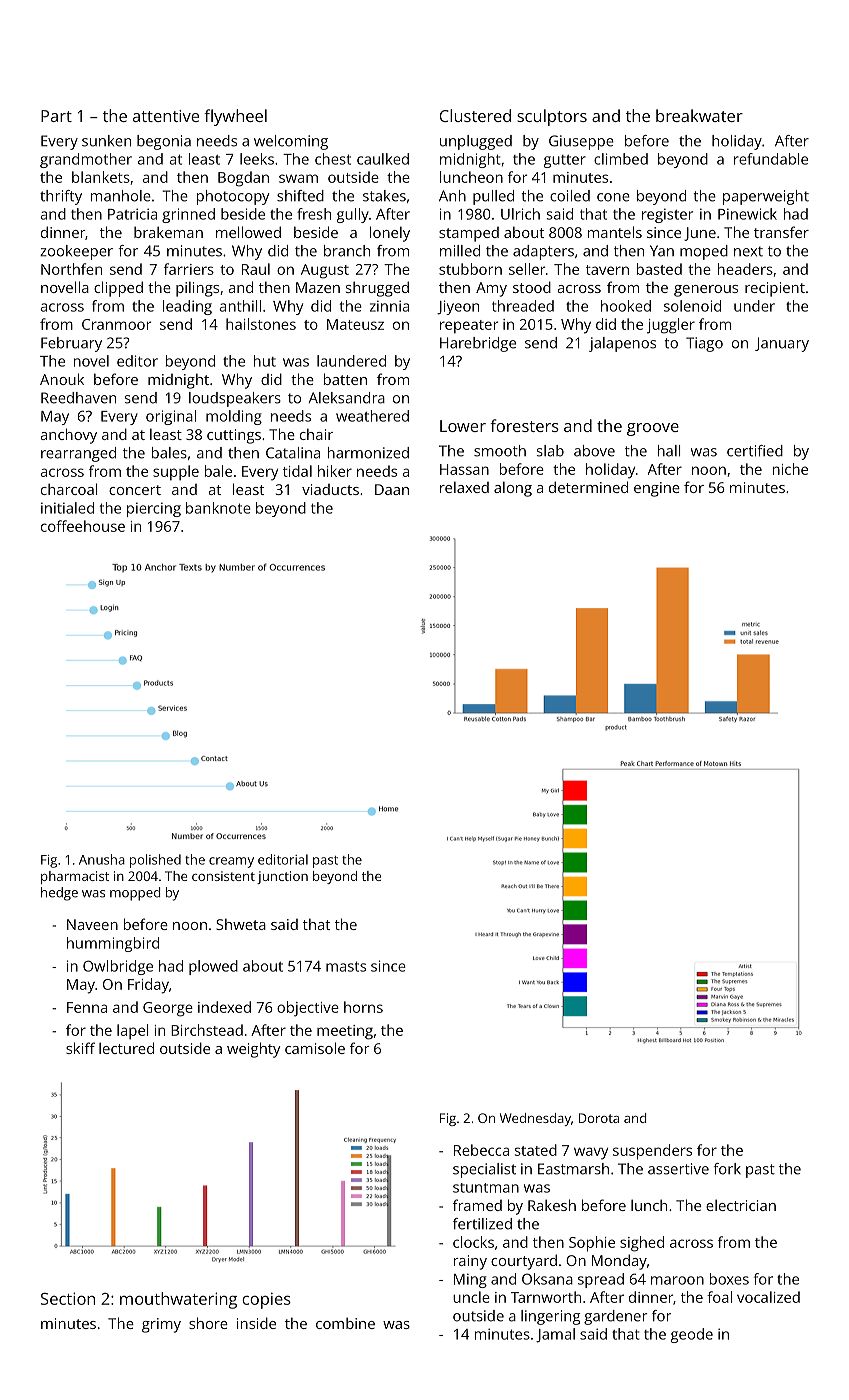  What do you see at coordinates (102, 859) in the document?
I see `Anusha` at bounding box center [102, 859].
